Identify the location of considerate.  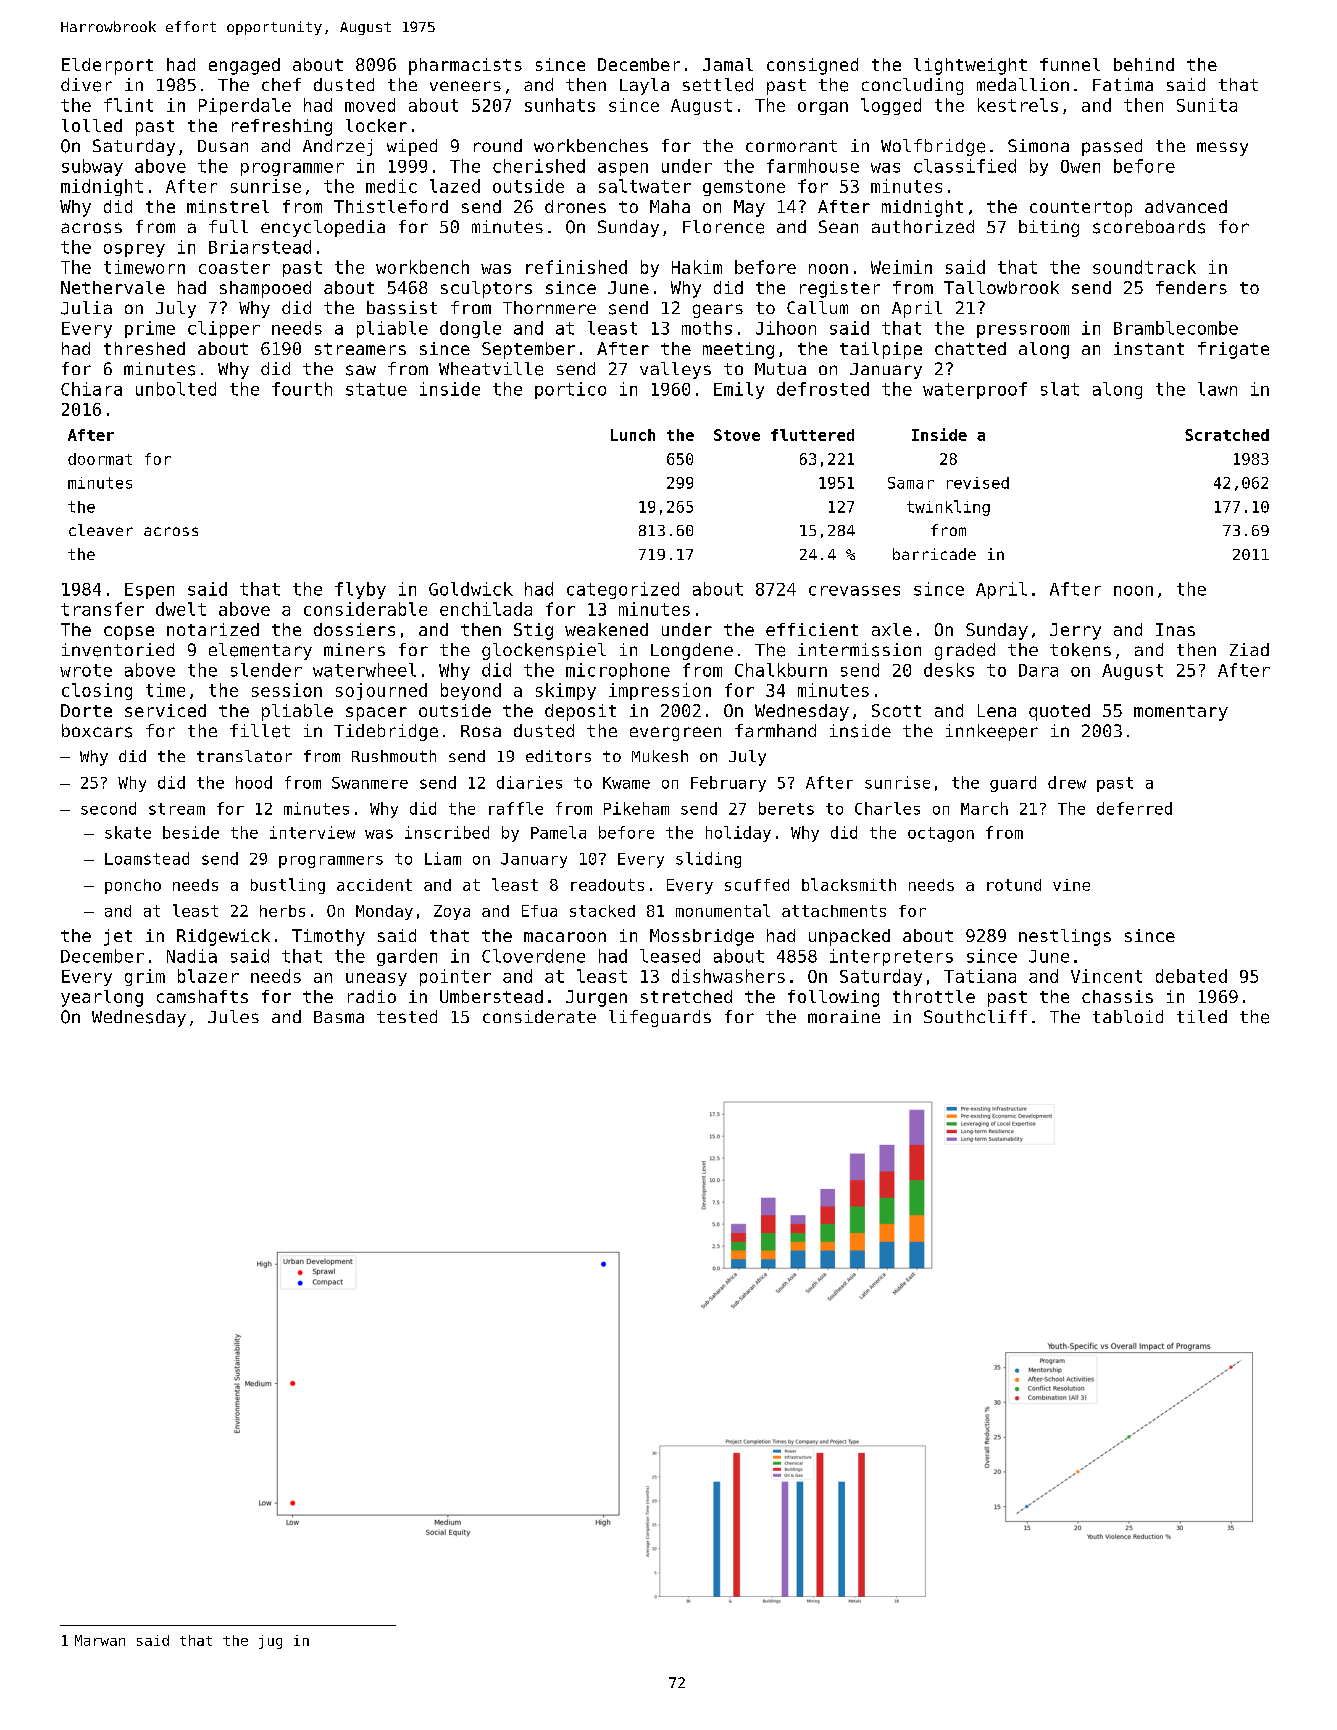
(539, 1016).
